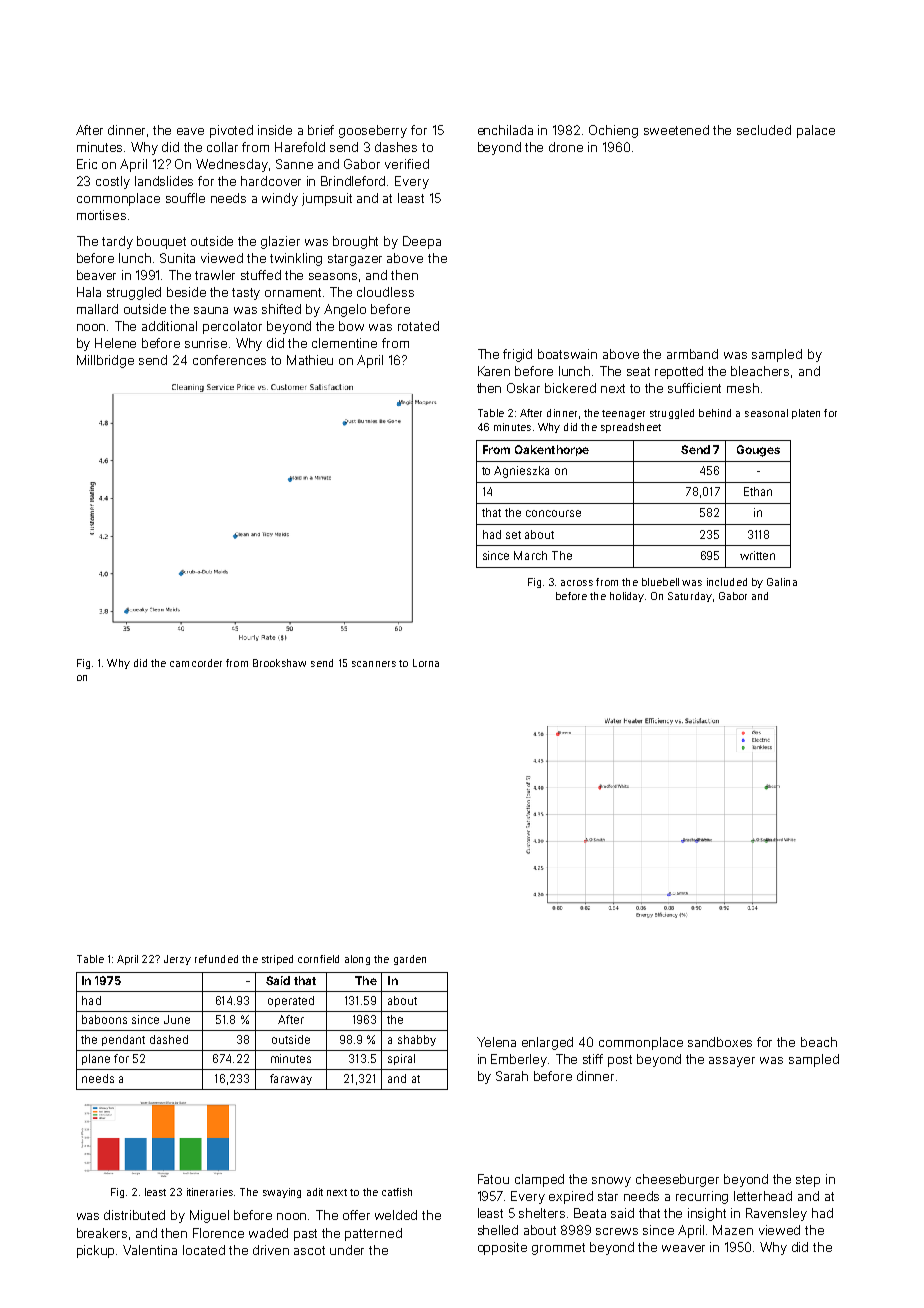 The width and height of the screenshot is (924, 1308). Describe the element at coordinates (279, 663) in the screenshot. I see `Brookshaw` at that location.
